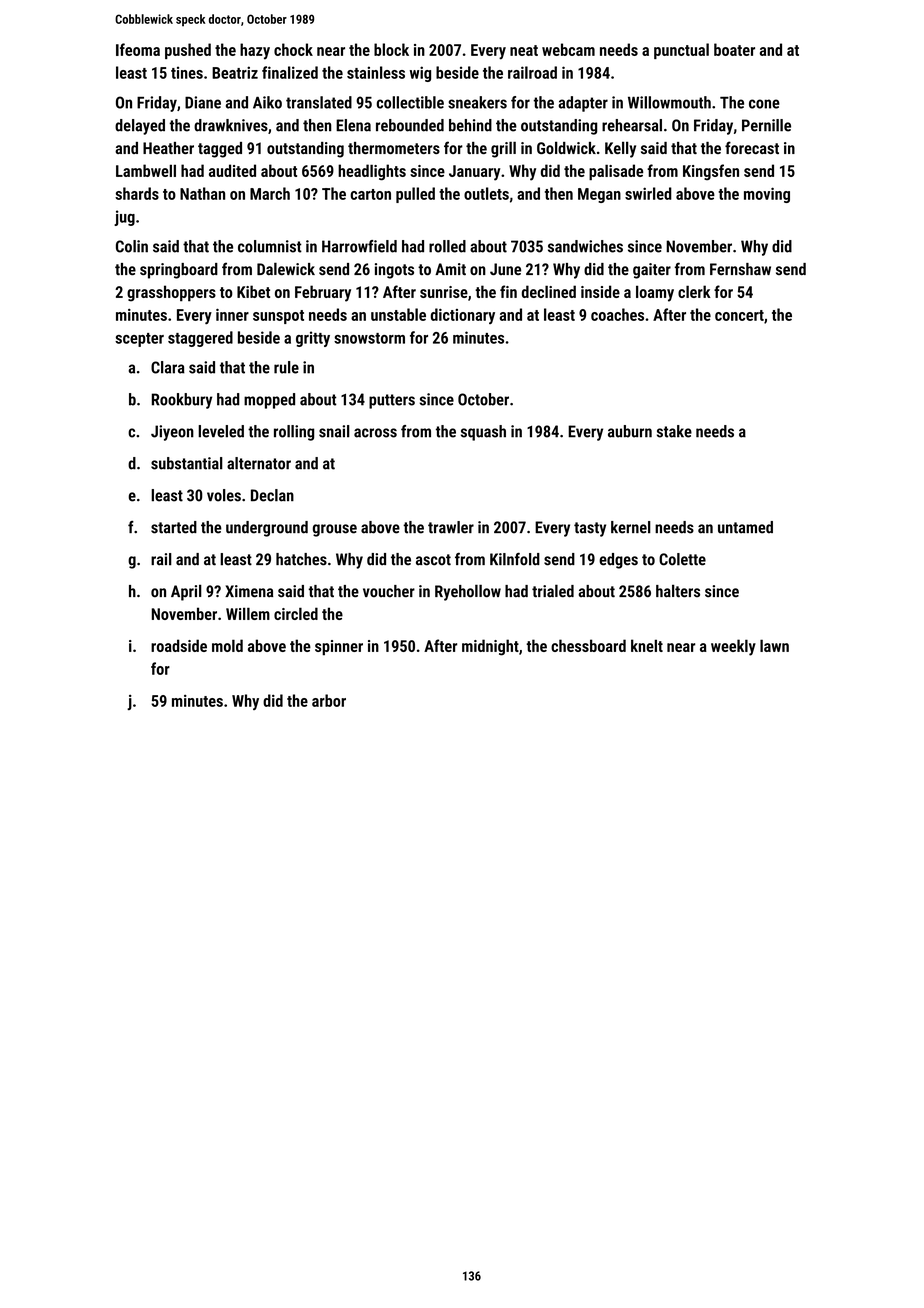 The width and height of the document is (924, 1308). What do you see at coordinates (186, 592) in the document?
I see `April` at bounding box center [186, 592].
